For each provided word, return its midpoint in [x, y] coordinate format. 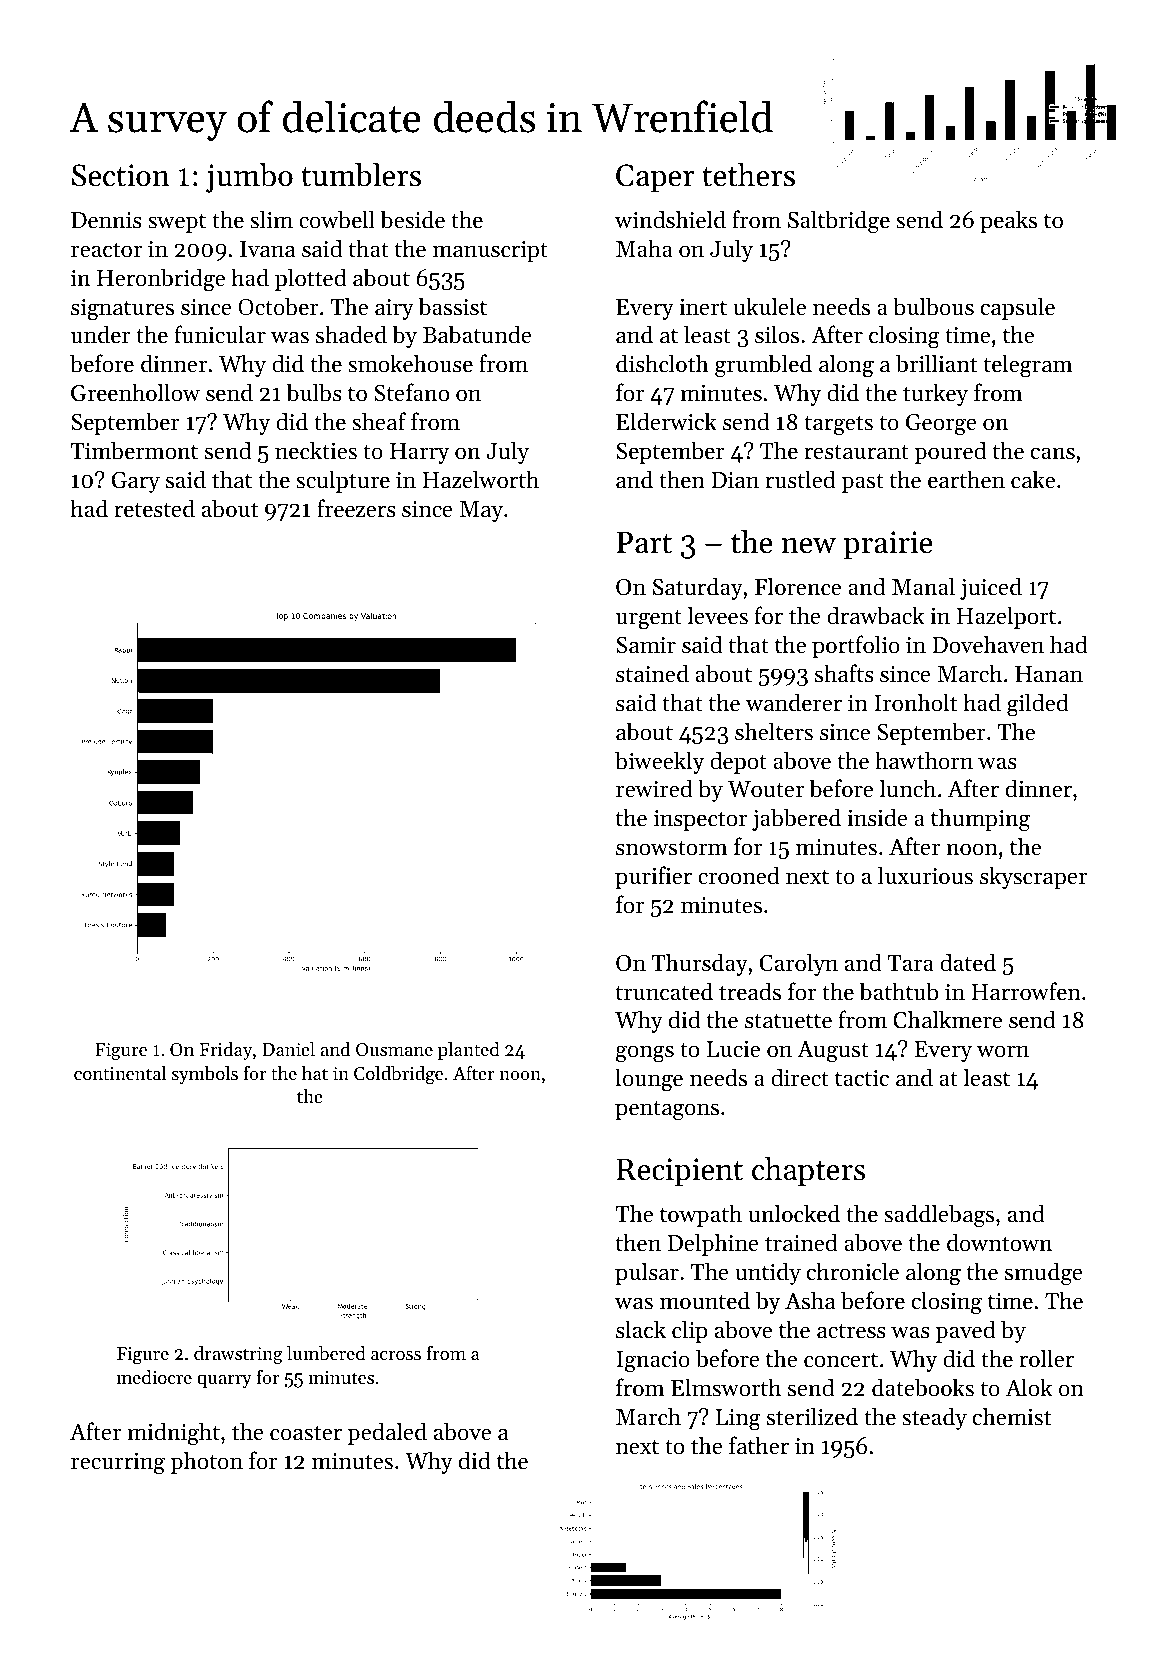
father [759, 1445]
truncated [664, 991]
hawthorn [924, 760]
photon [206, 1462]
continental [120, 1073]
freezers [356, 508]
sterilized [812, 1416]
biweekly [659, 762]
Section [121, 175]
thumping [980, 820]
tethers [748, 175]
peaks [1008, 221]
